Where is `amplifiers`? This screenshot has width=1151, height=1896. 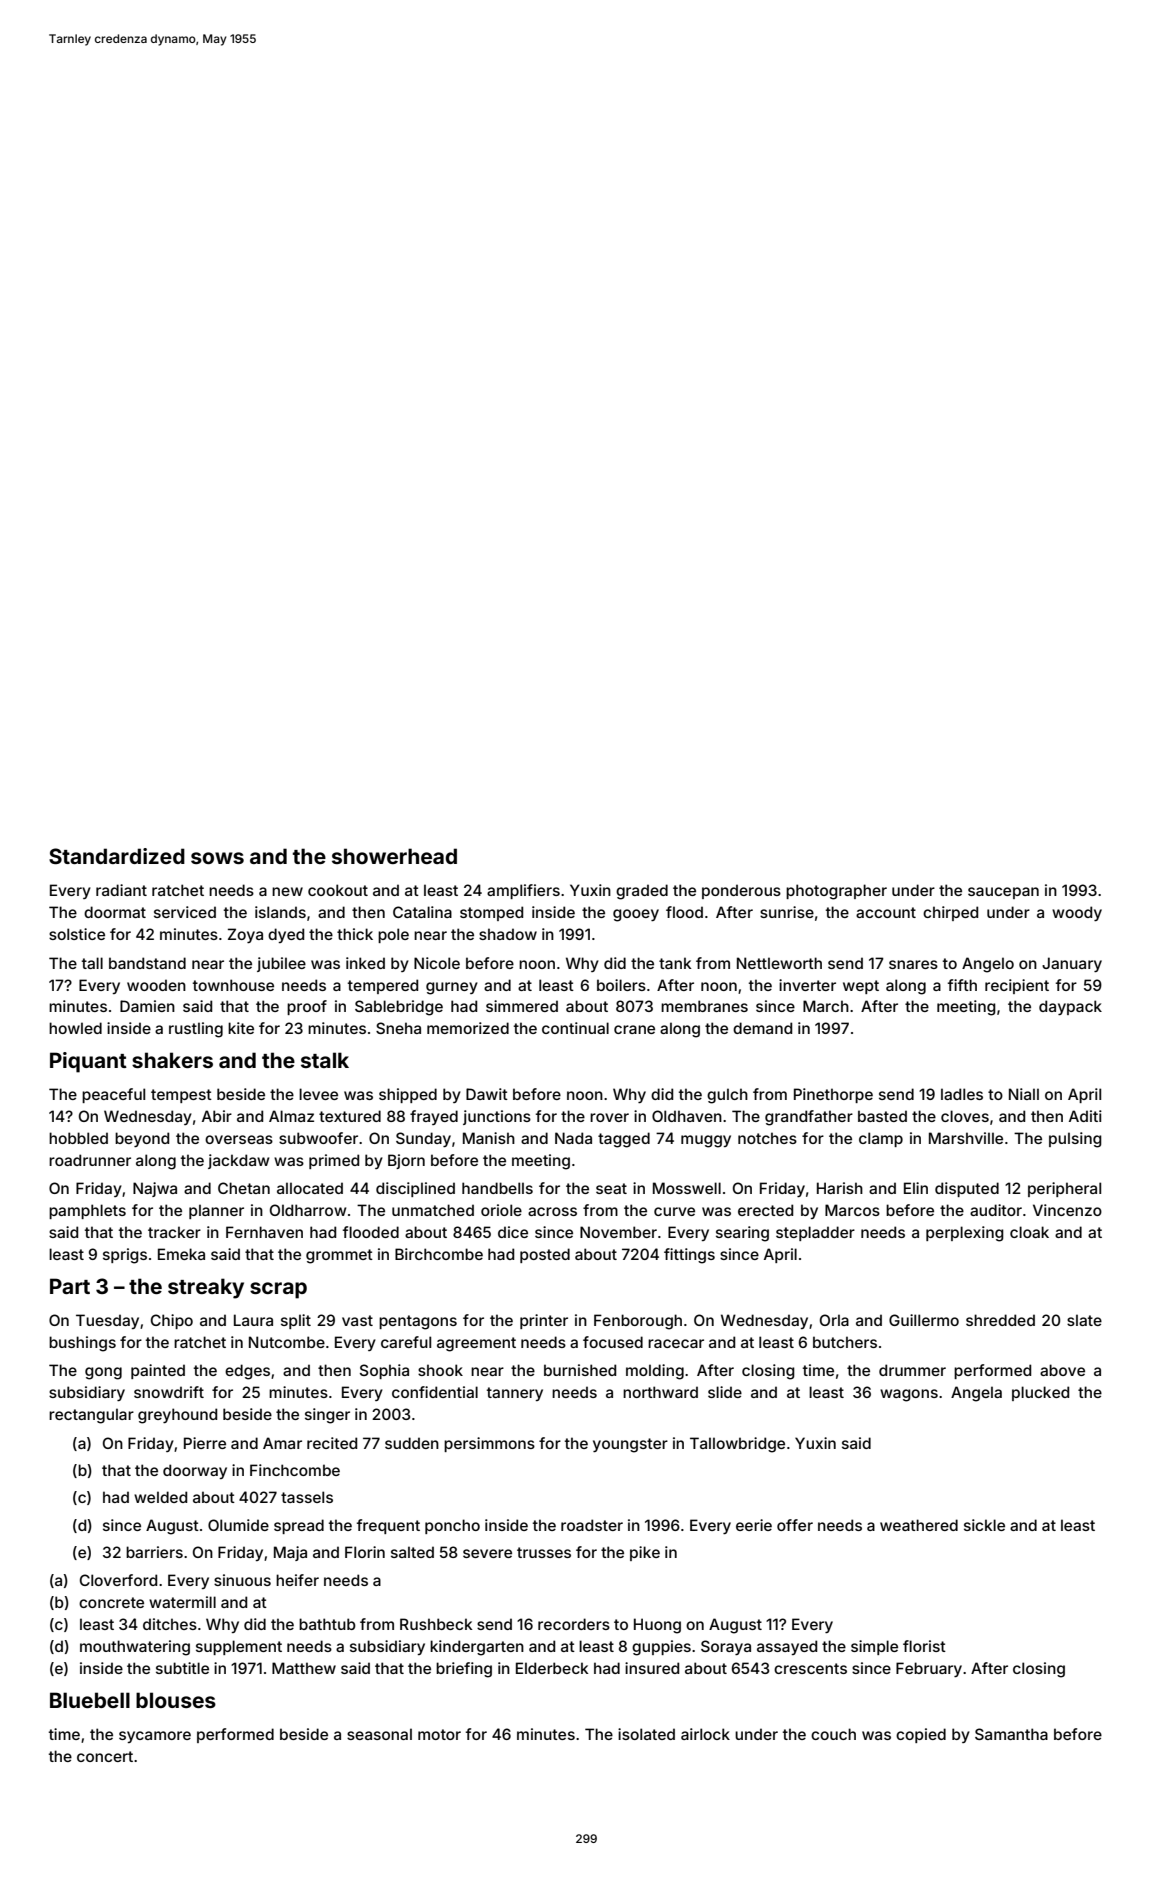 amplifiers is located at coordinates (523, 891).
